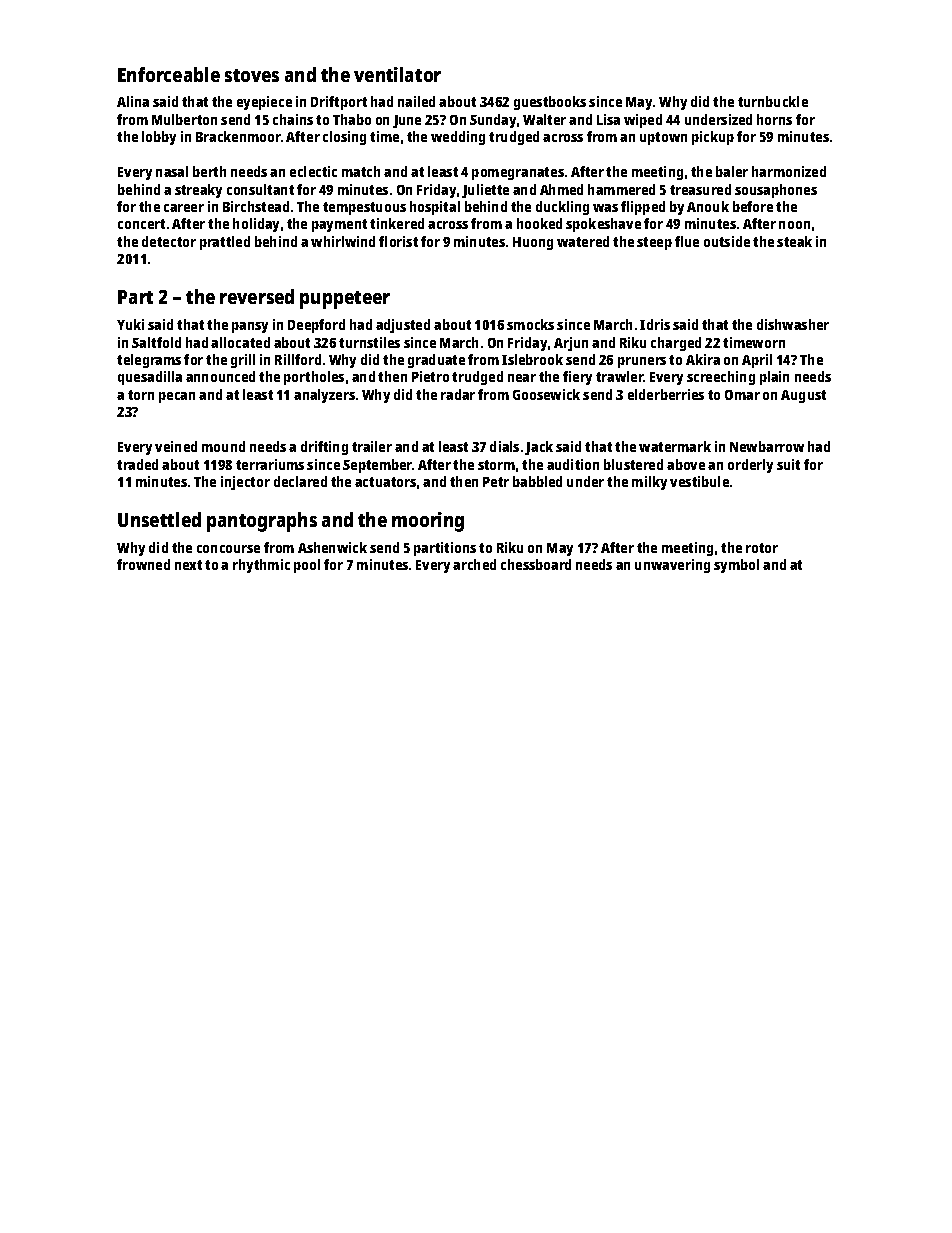  Describe the element at coordinates (188, 565) in the image. I see `next` at that location.
